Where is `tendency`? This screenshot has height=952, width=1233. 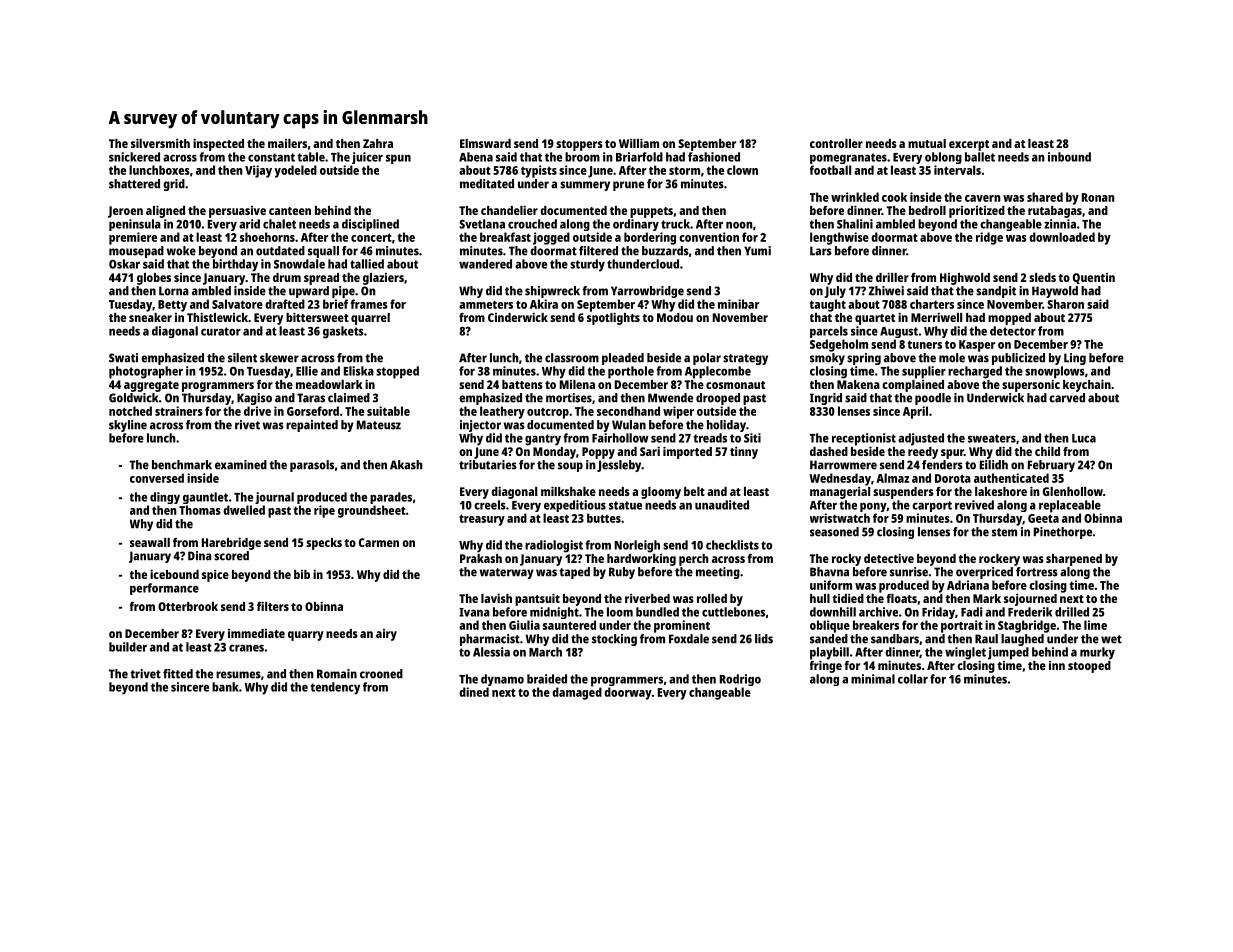
tendency is located at coordinates (335, 688).
